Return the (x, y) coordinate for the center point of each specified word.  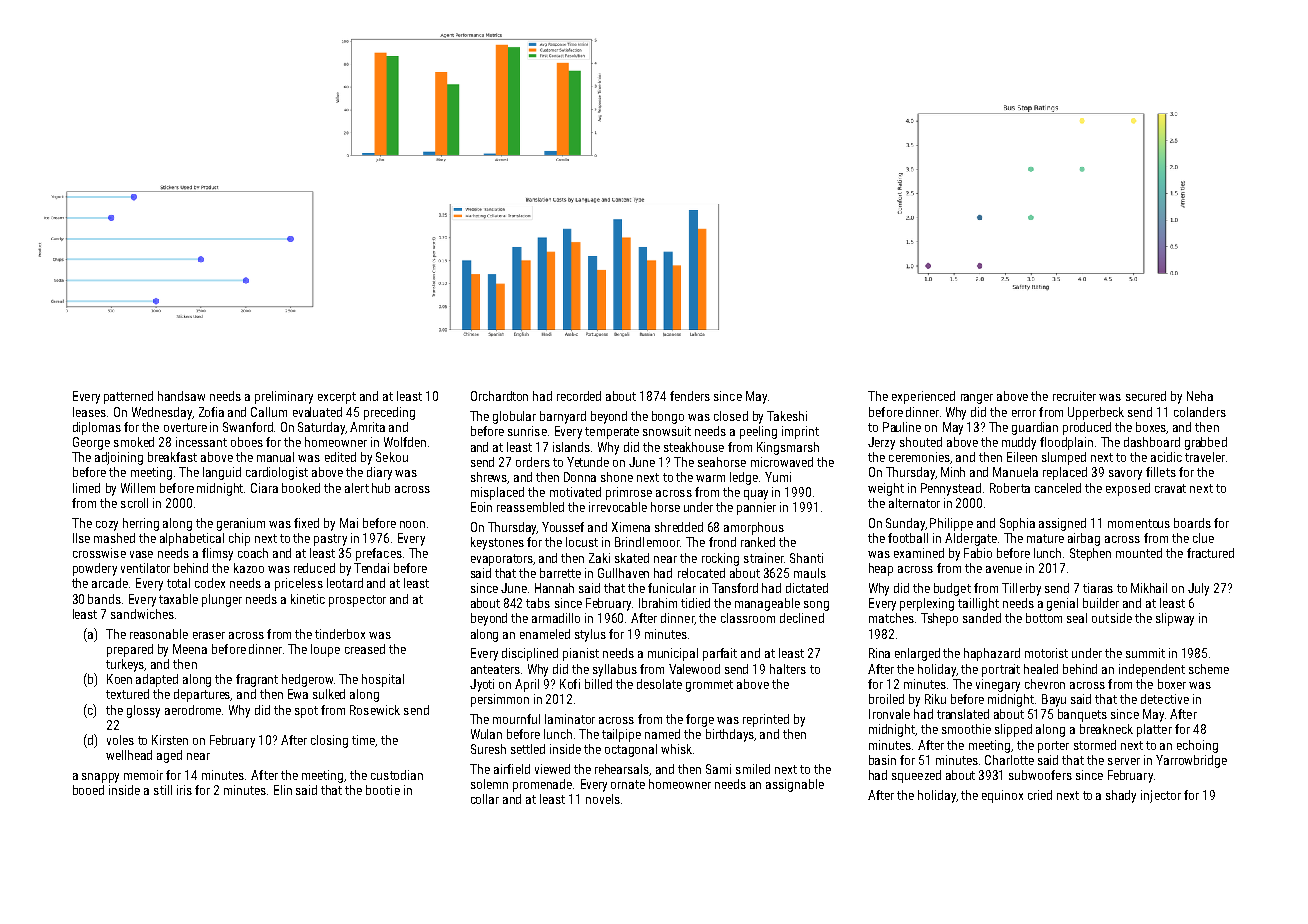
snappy (100, 778)
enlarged (917, 654)
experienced (923, 397)
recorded (579, 396)
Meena (190, 649)
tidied (695, 603)
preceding (389, 413)
